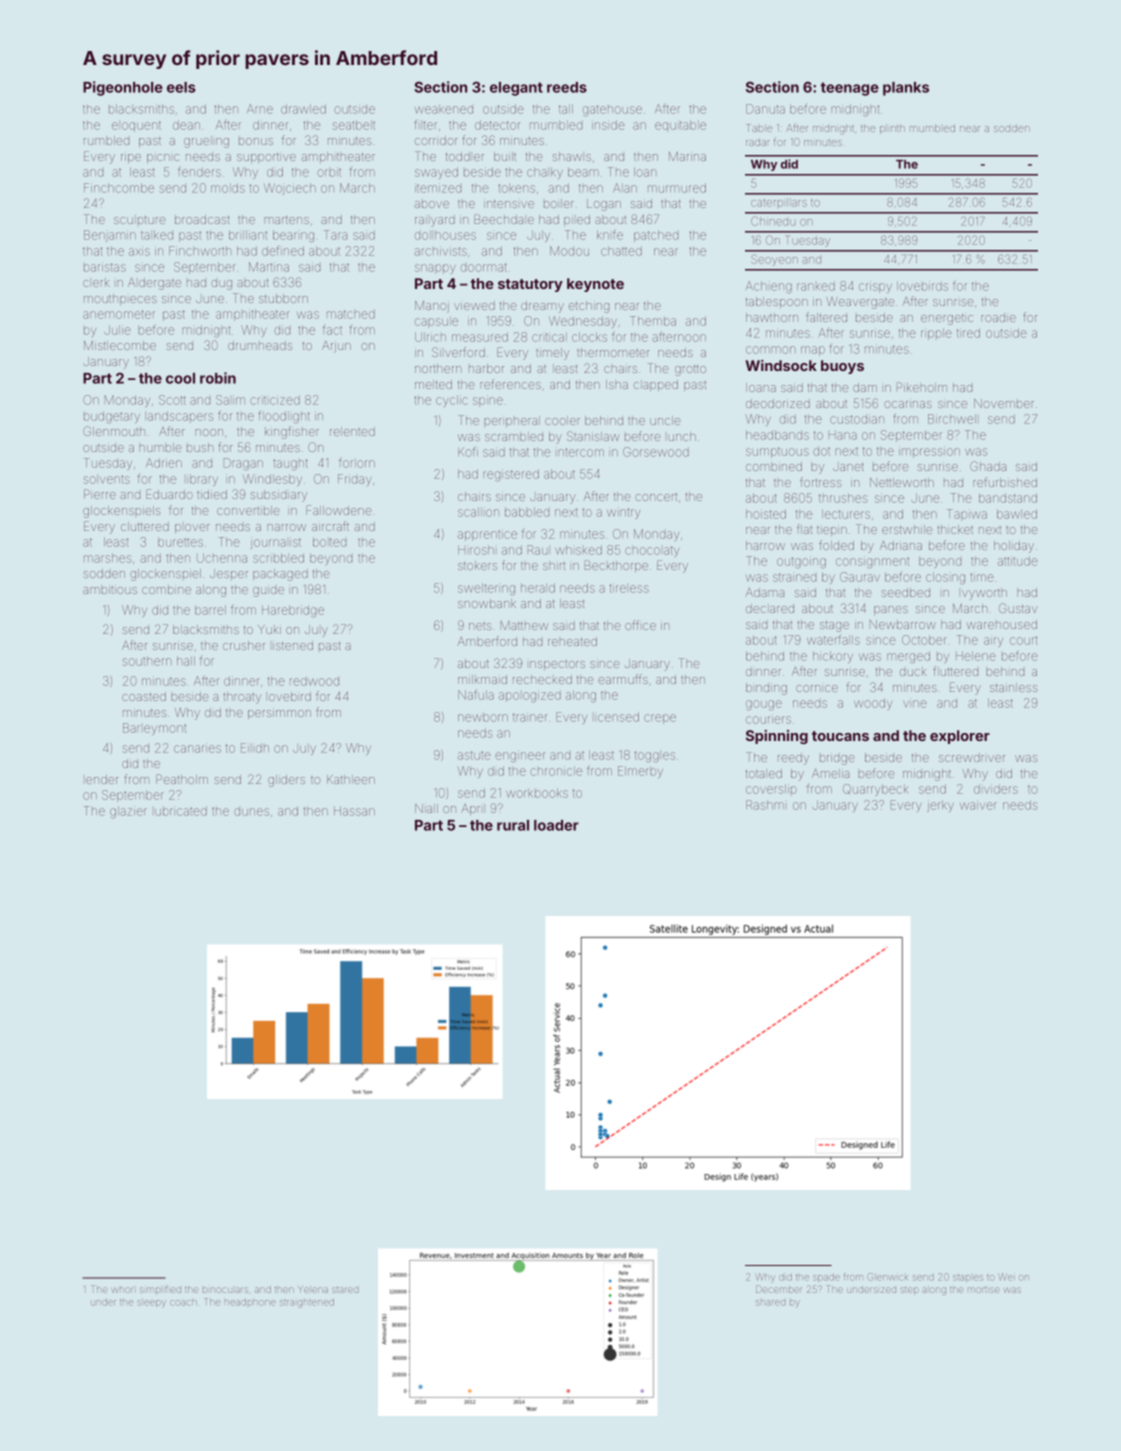 This image has height=1451, width=1121. Describe the element at coordinates (653, 321) in the image. I see `Themba` at that location.
